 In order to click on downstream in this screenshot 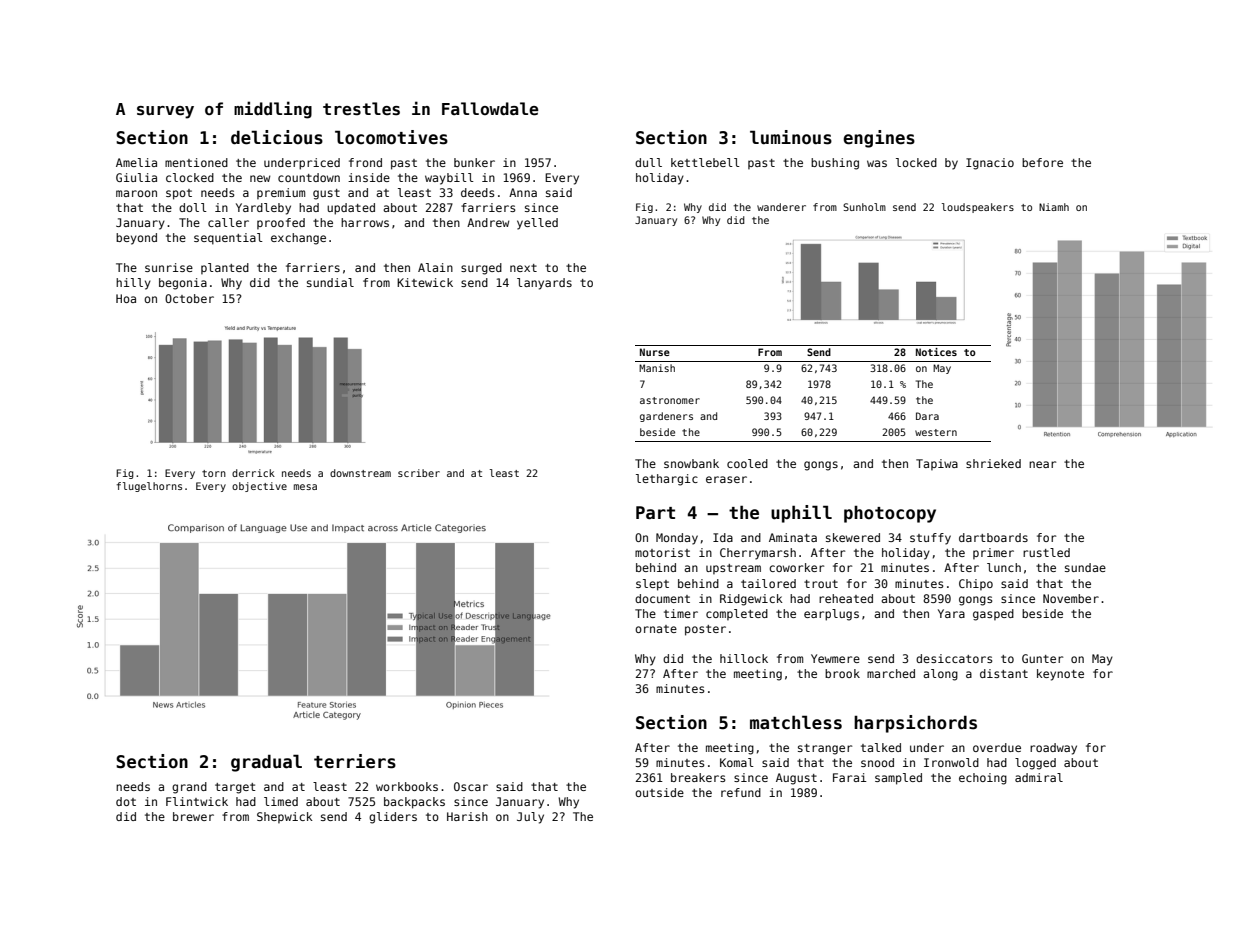, I will do `click(360, 473)`.
